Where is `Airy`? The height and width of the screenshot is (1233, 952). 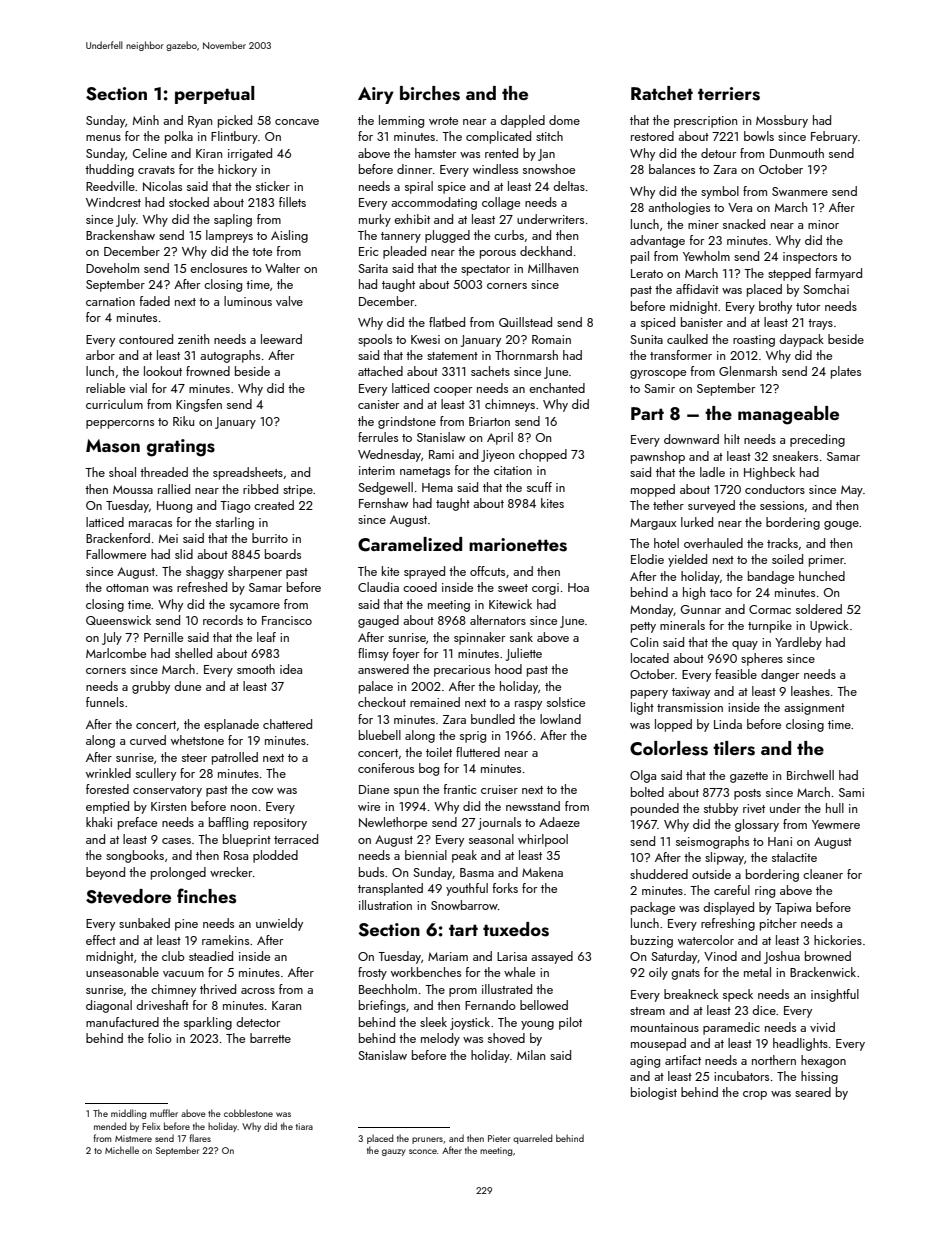 Airy is located at coordinates (376, 95).
